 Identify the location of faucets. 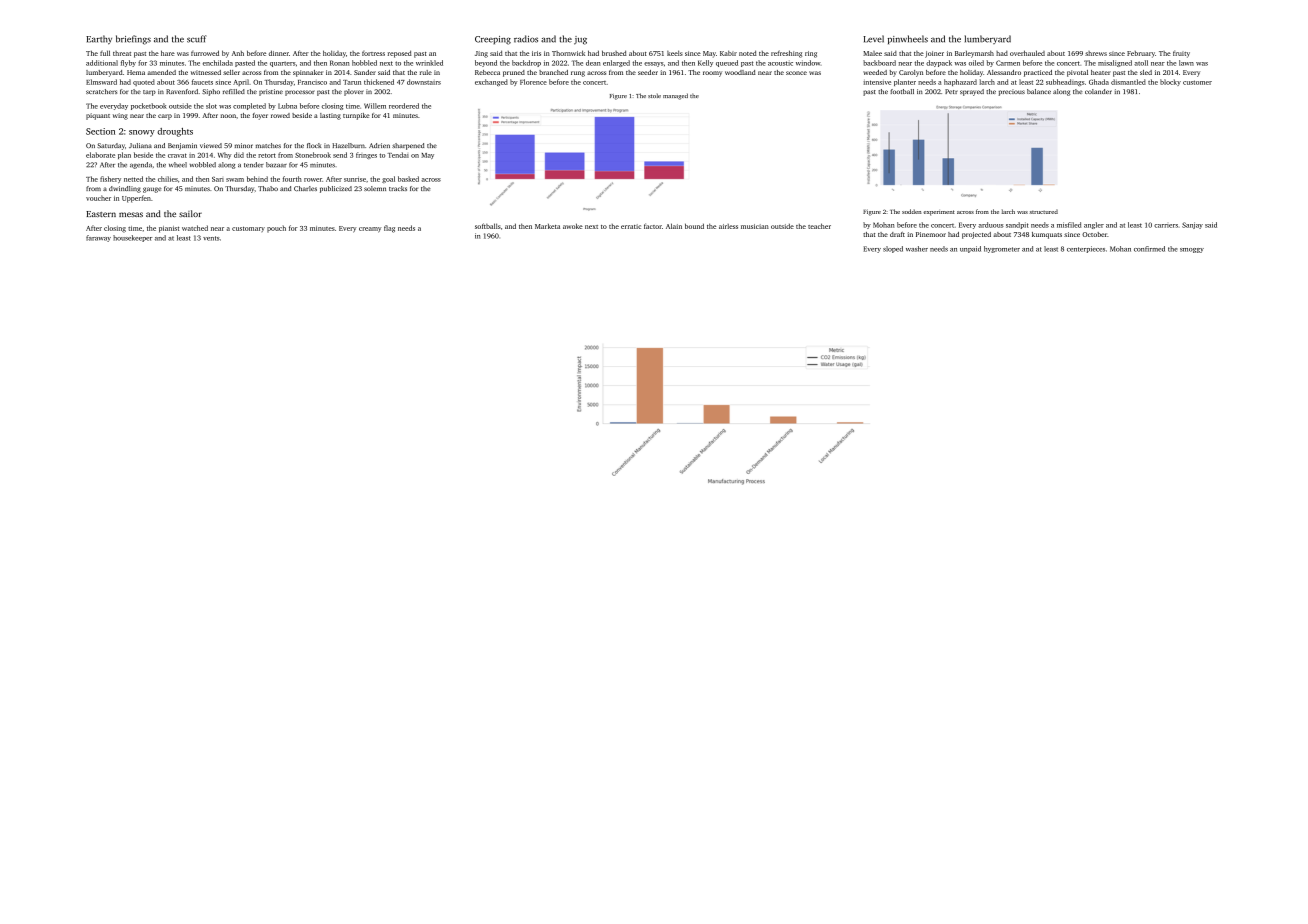
(202, 82).
